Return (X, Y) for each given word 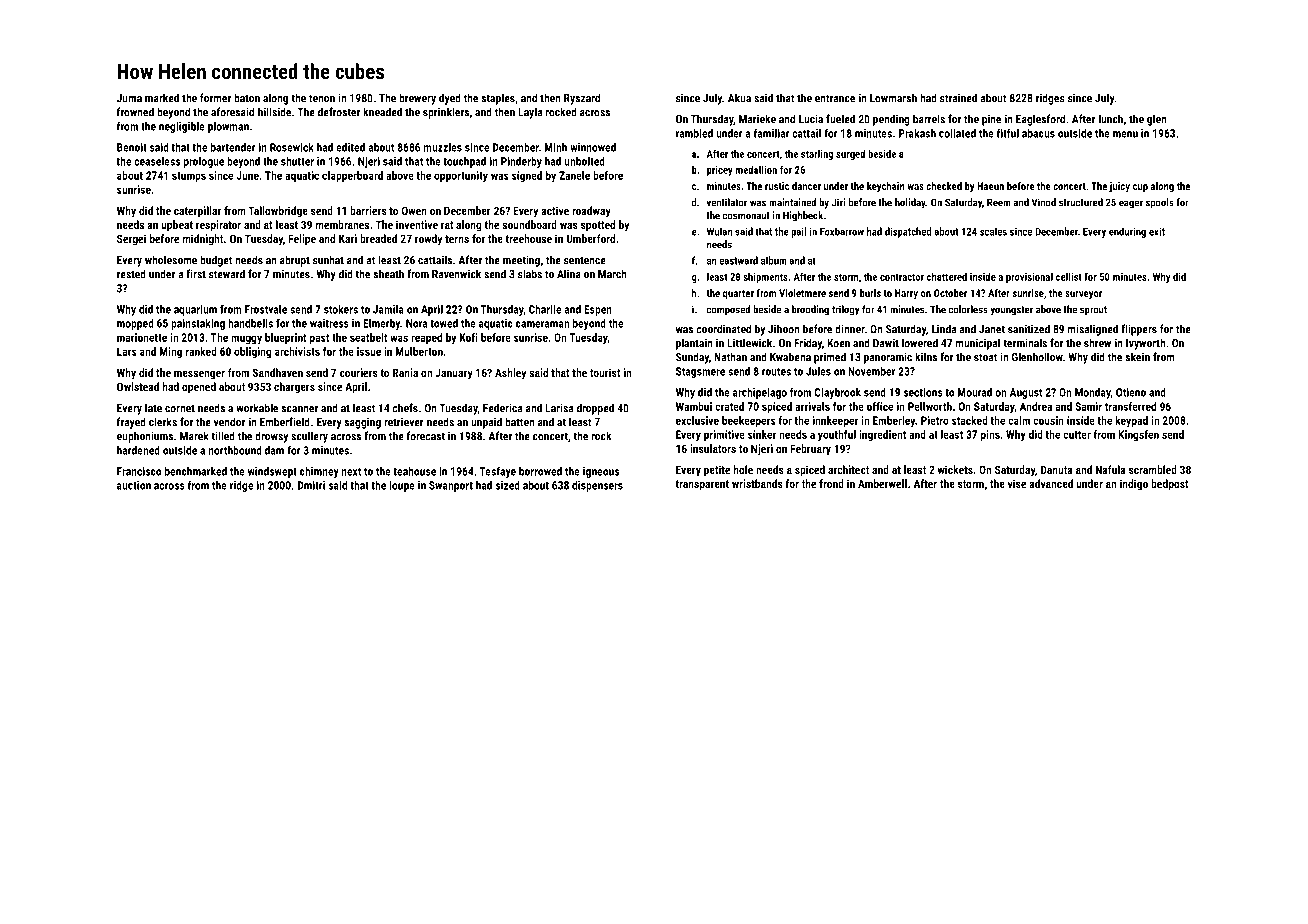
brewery (417, 99)
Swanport (451, 486)
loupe (402, 486)
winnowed (593, 147)
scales (993, 231)
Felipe (302, 240)
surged (850, 154)
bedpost (1170, 485)
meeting (521, 261)
